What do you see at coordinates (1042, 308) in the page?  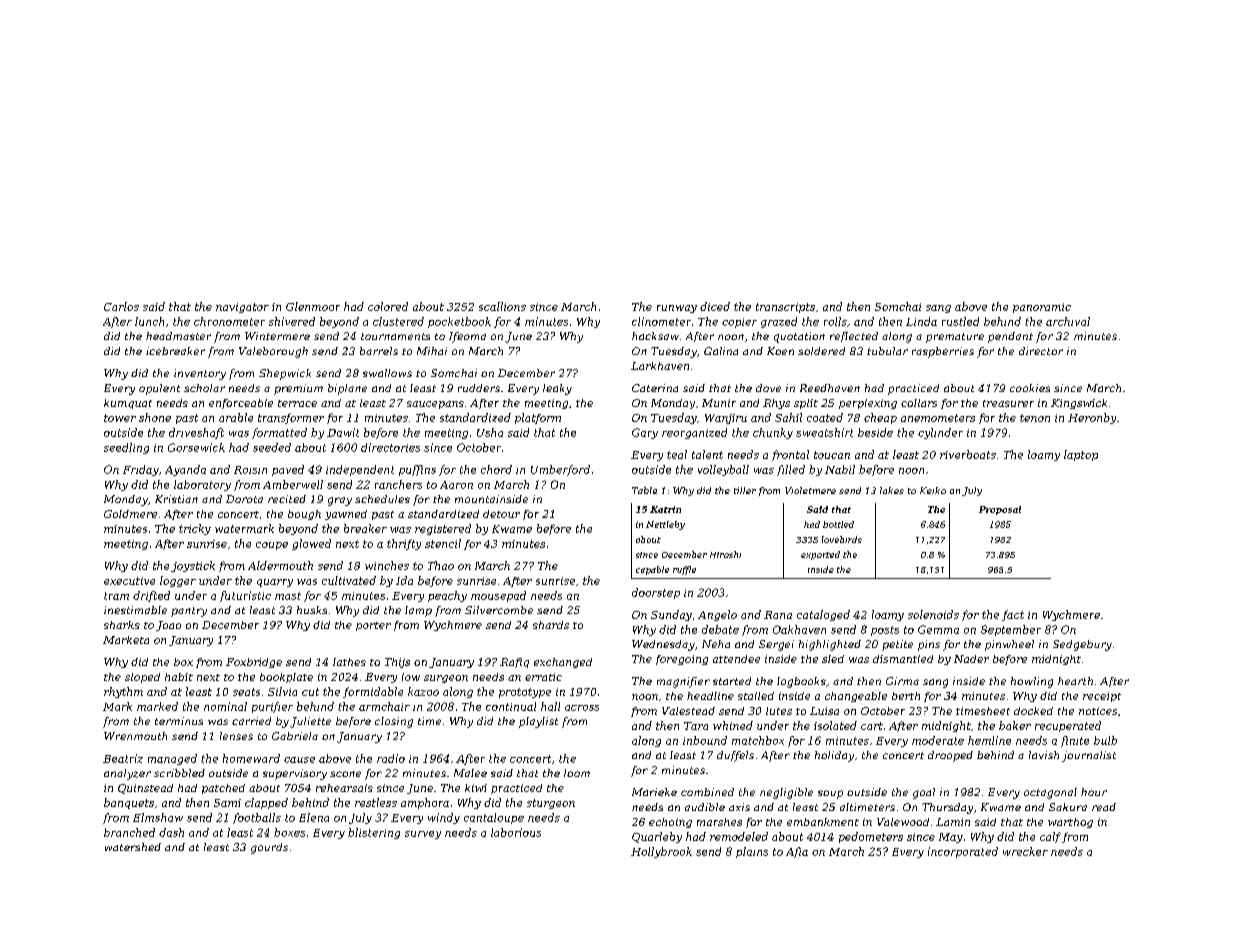 I see `panoramic` at bounding box center [1042, 308].
